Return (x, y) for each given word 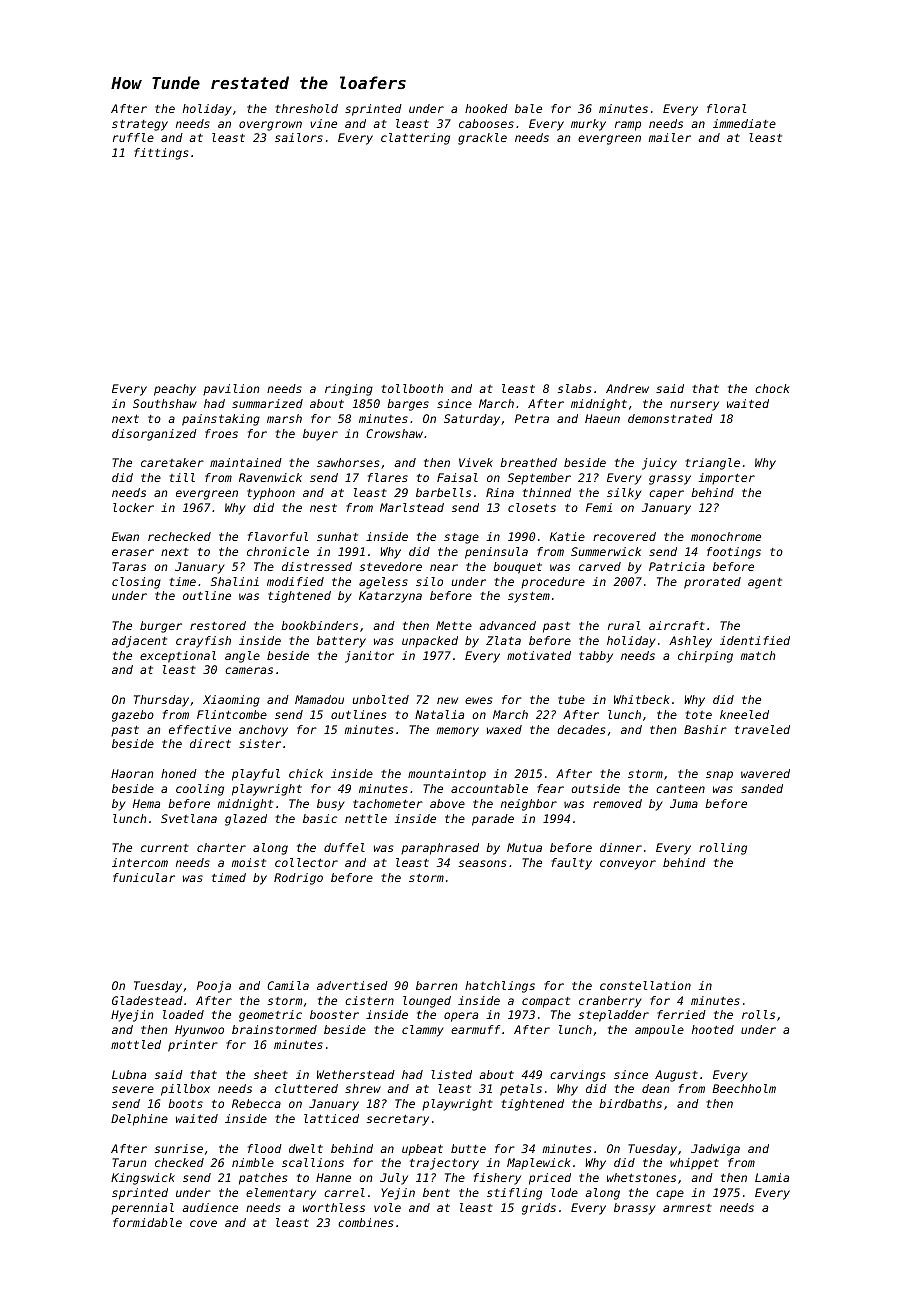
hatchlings (500, 987)
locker (133, 507)
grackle (482, 139)
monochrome (726, 536)
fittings (161, 154)
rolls (758, 1014)
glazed (246, 820)
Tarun (129, 1162)
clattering (415, 139)
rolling (723, 849)
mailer (670, 137)
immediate (744, 123)
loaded (183, 1014)
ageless (383, 583)
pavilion (231, 390)
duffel (344, 847)
